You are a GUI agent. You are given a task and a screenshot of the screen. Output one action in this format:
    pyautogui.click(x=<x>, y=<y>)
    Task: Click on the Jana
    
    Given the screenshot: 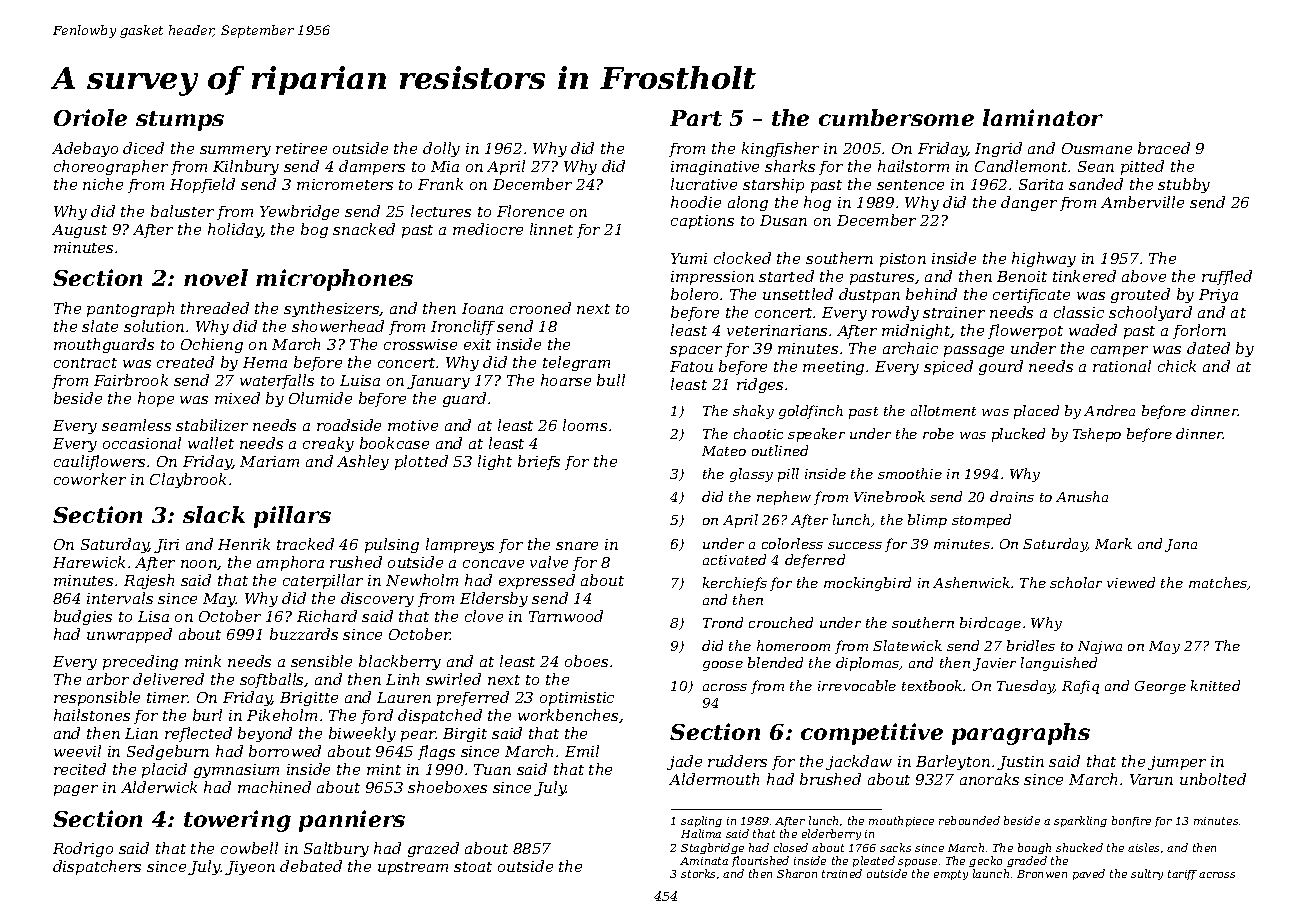 What is the action you would take?
    pyautogui.click(x=1181, y=545)
